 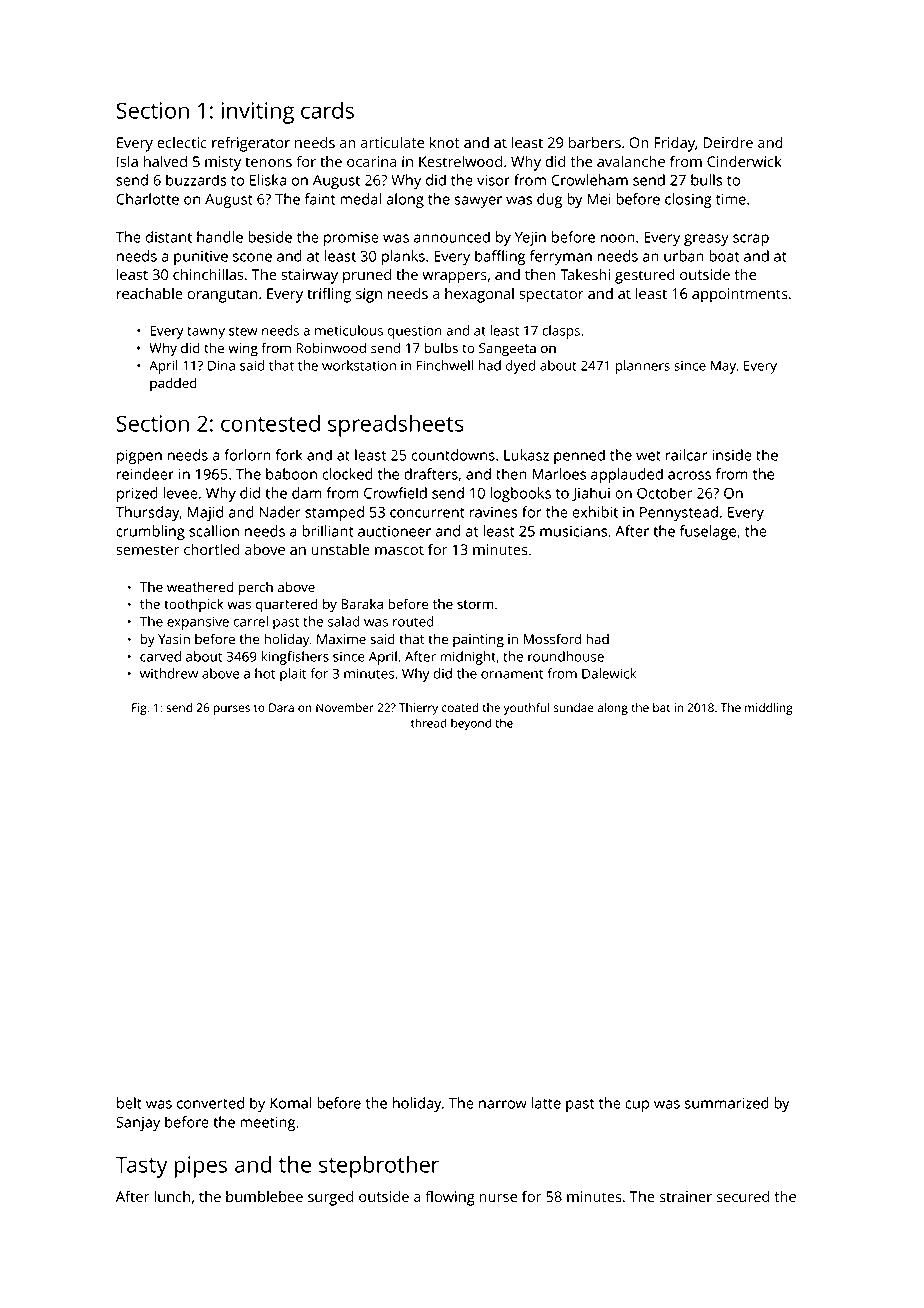 I want to click on fuselage, so click(x=708, y=532).
